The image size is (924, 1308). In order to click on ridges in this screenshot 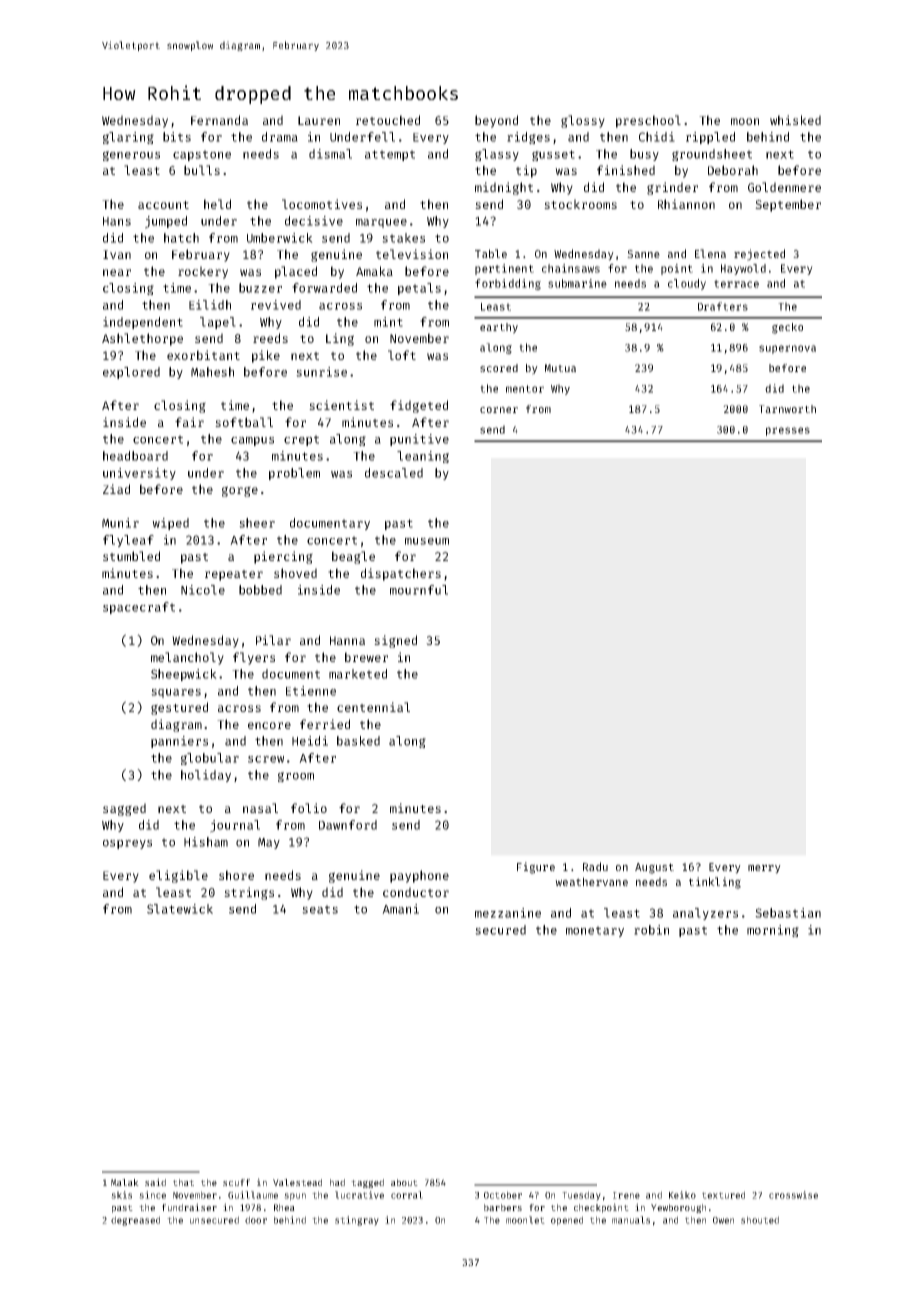, I will do `click(528, 138)`.
